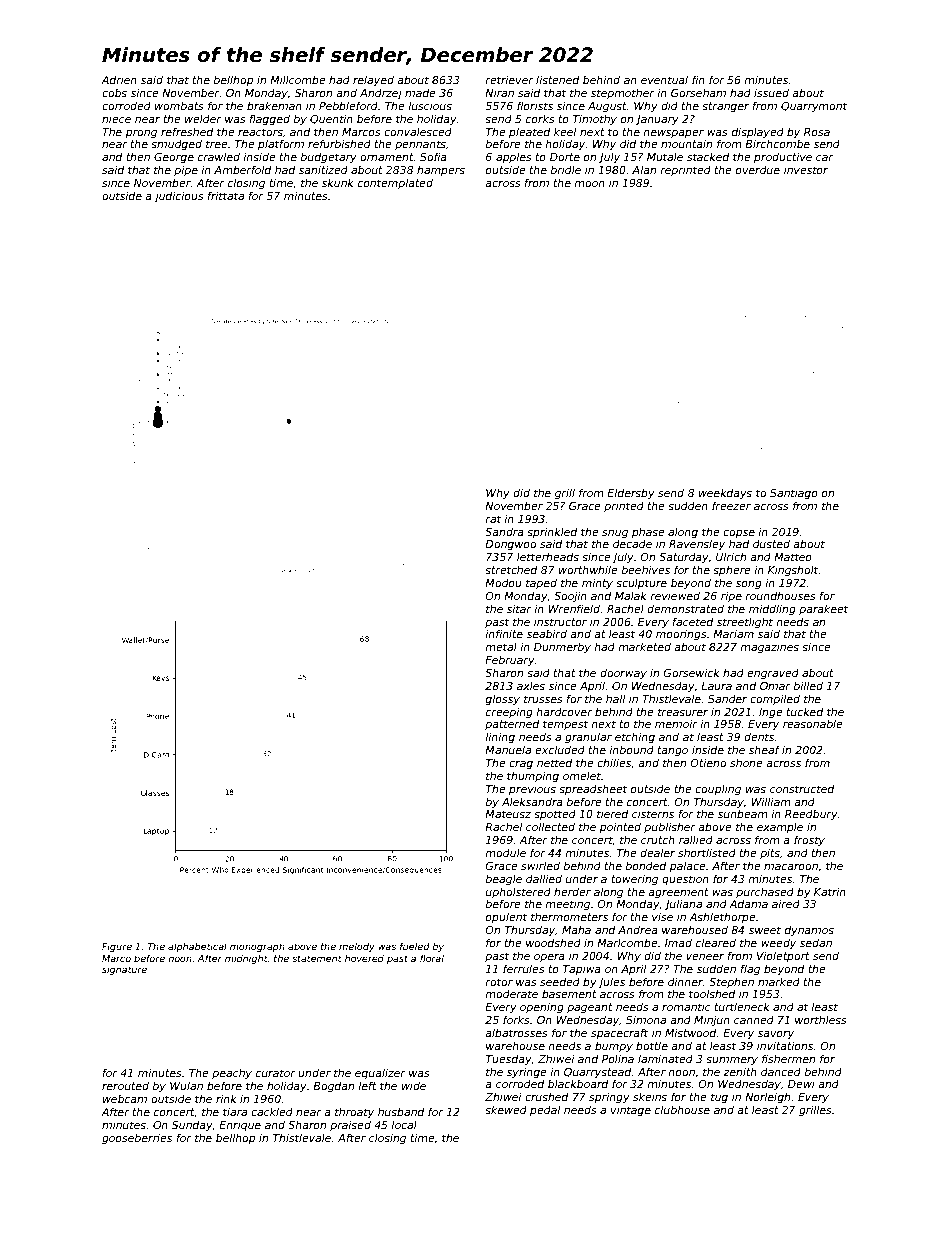  Describe the element at coordinates (137, 1138) in the screenshot. I see `gooseberries` at that location.
